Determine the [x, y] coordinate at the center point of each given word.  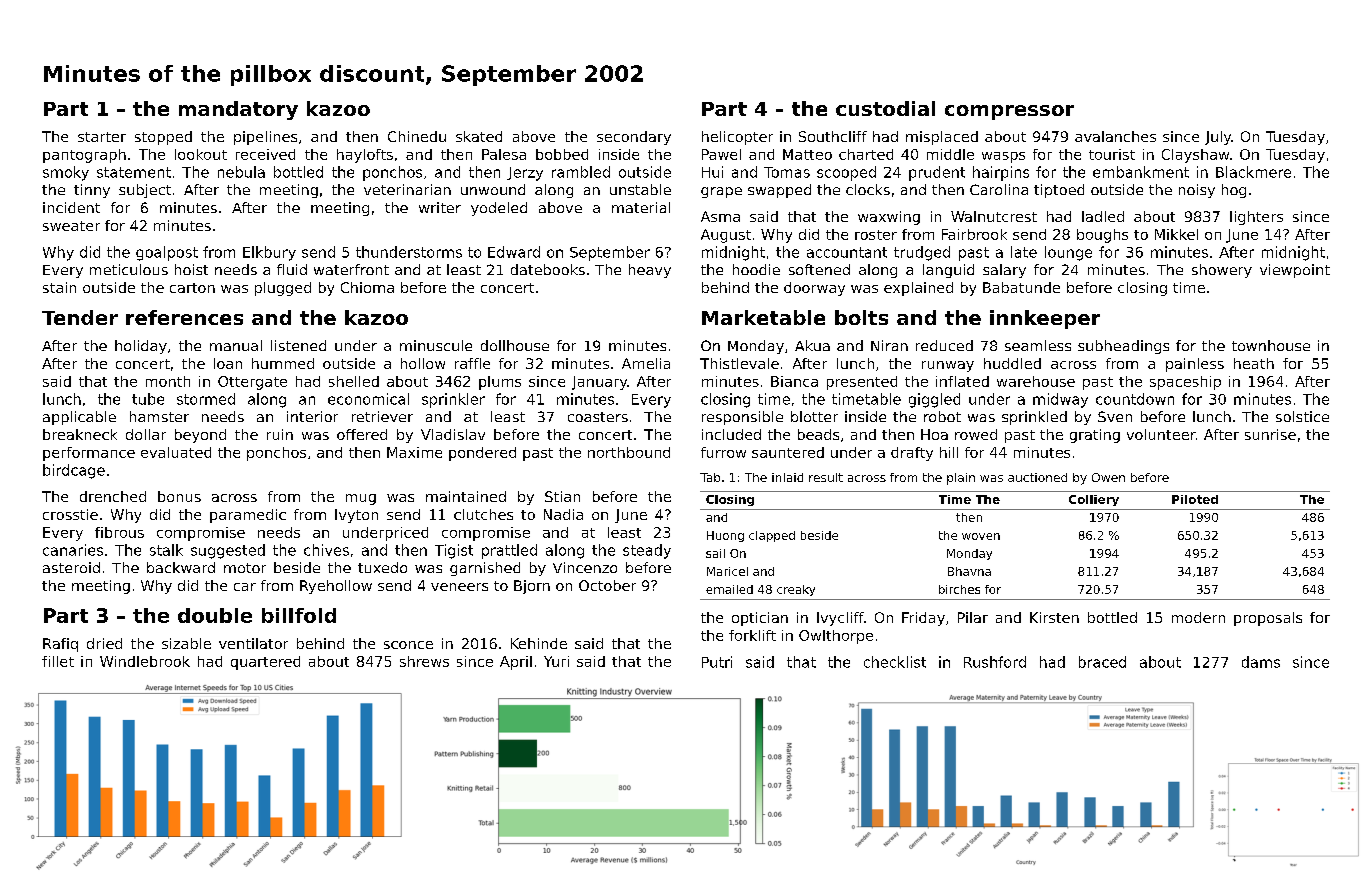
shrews [424, 661]
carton [192, 288]
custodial [885, 108]
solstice [1302, 416]
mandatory [238, 110]
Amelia [646, 363]
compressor [1009, 112]
